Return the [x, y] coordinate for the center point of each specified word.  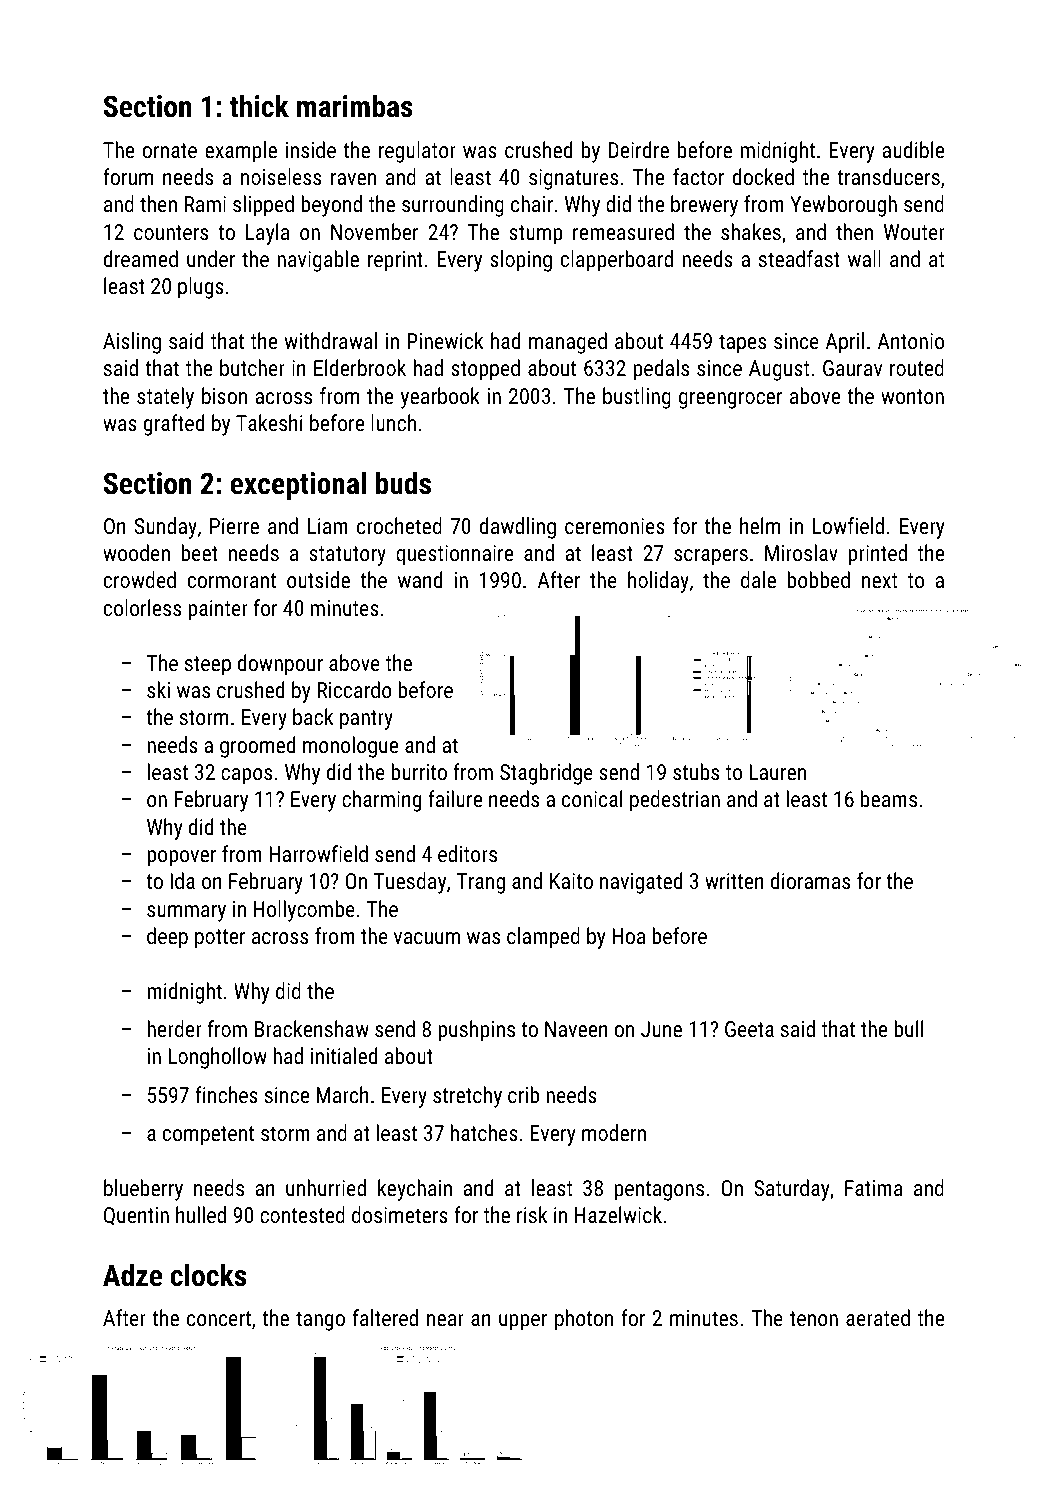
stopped [485, 370]
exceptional [298, 485]
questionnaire [454, 555]
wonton [912, 396]
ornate [170, 150]
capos [246, 776]
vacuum [427, 938]
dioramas [810, 880]
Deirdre [639, 149]
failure [455, 798]
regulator [417, 152]
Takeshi [269, 422]
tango [320, 1321]
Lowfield [848, 525]
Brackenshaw [312, 1028]
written [734, 881]
